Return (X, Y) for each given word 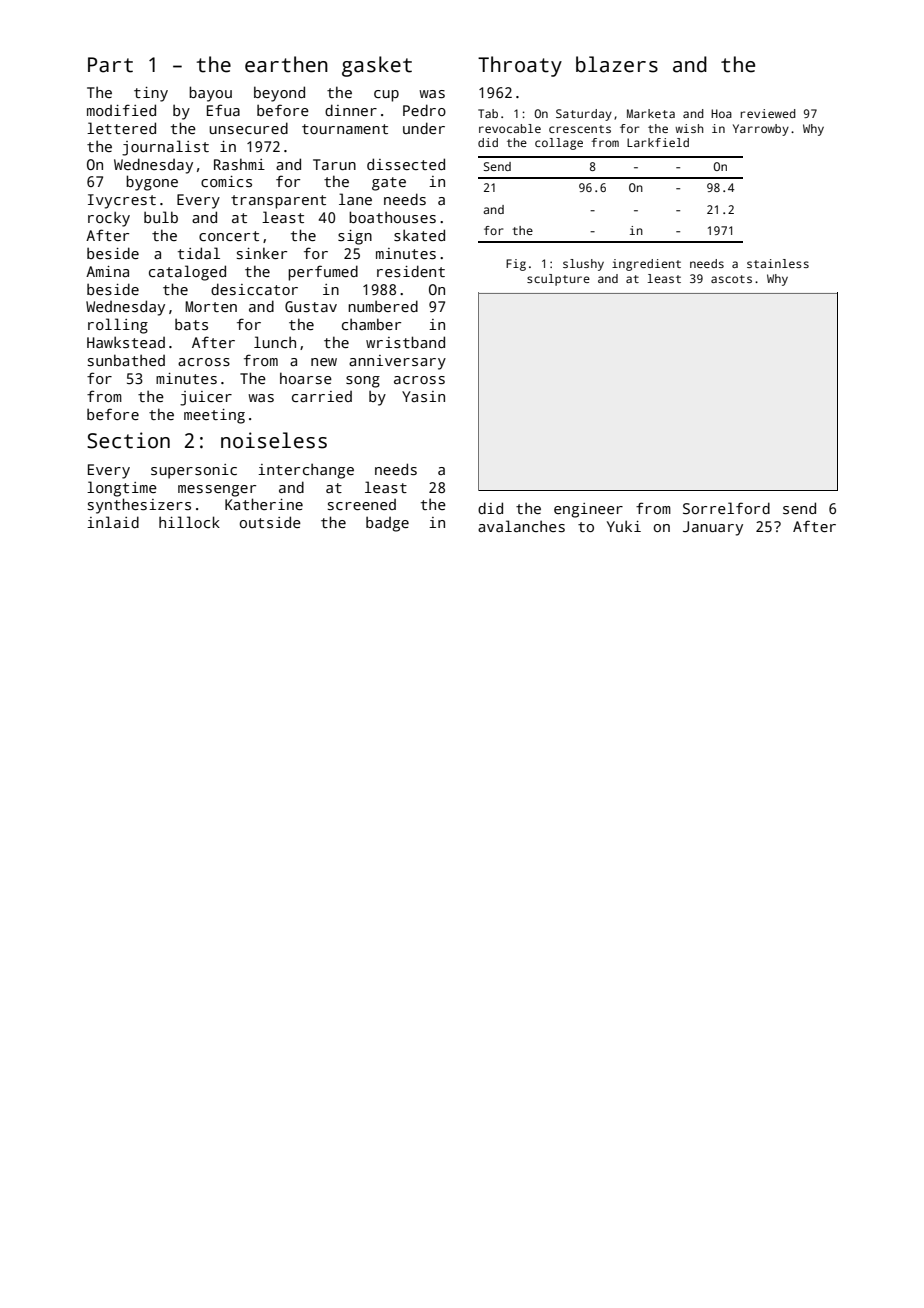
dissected (406, 164)
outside (270, 522)
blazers (617, 64)
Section (128, 440)
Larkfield (658, 142)
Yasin (423, 396)
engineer (588, 510)
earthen (286, 64)
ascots (731, 279)
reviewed (768, 113)
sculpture (558, 280)
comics (226, 181)
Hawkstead (126, 342)
